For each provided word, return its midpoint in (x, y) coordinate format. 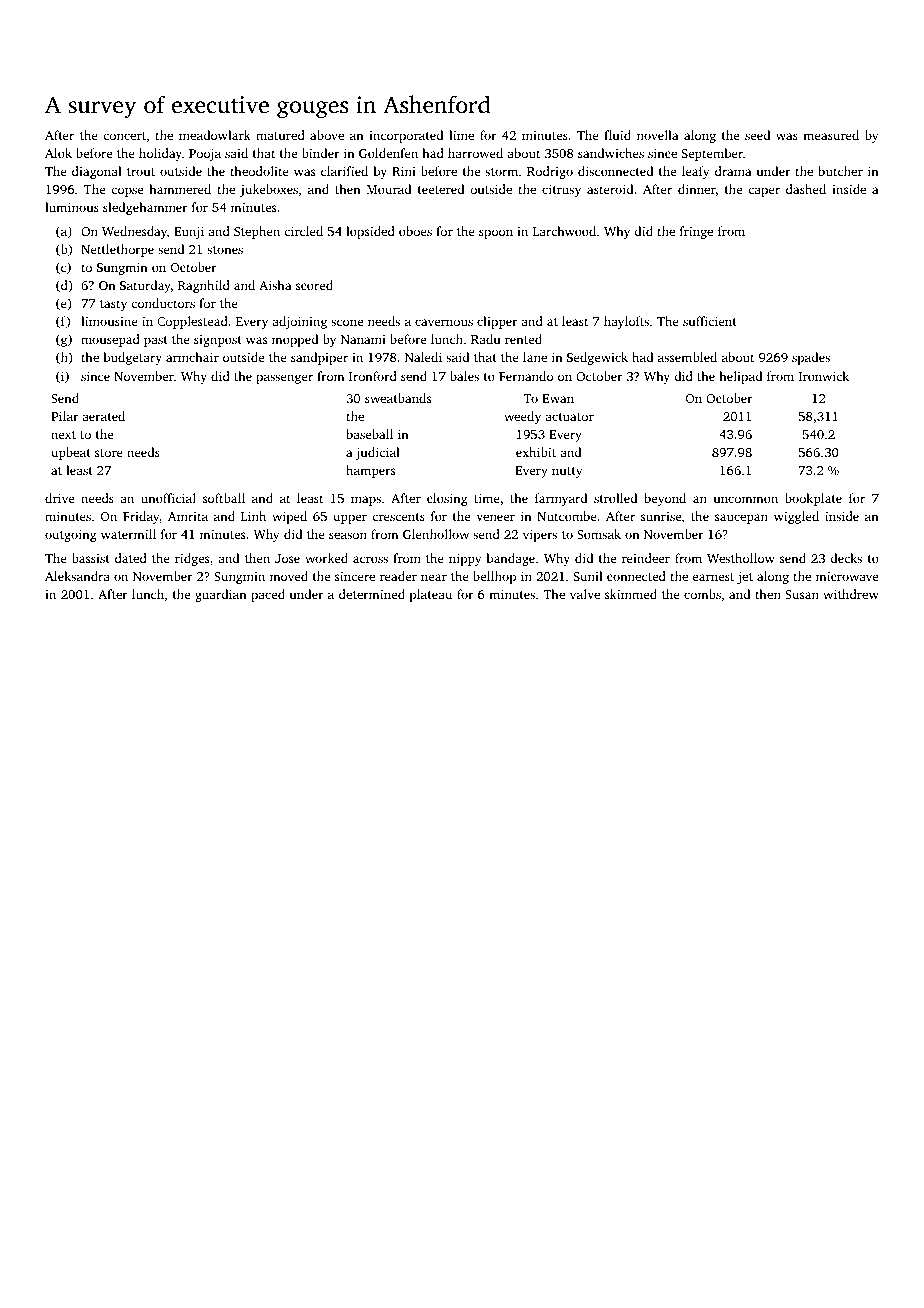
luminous (72, 207)
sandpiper (319, 358)
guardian (221, 595)
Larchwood (564, 231)
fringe (696, 232)
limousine (109, 321)
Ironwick (824, 376)
